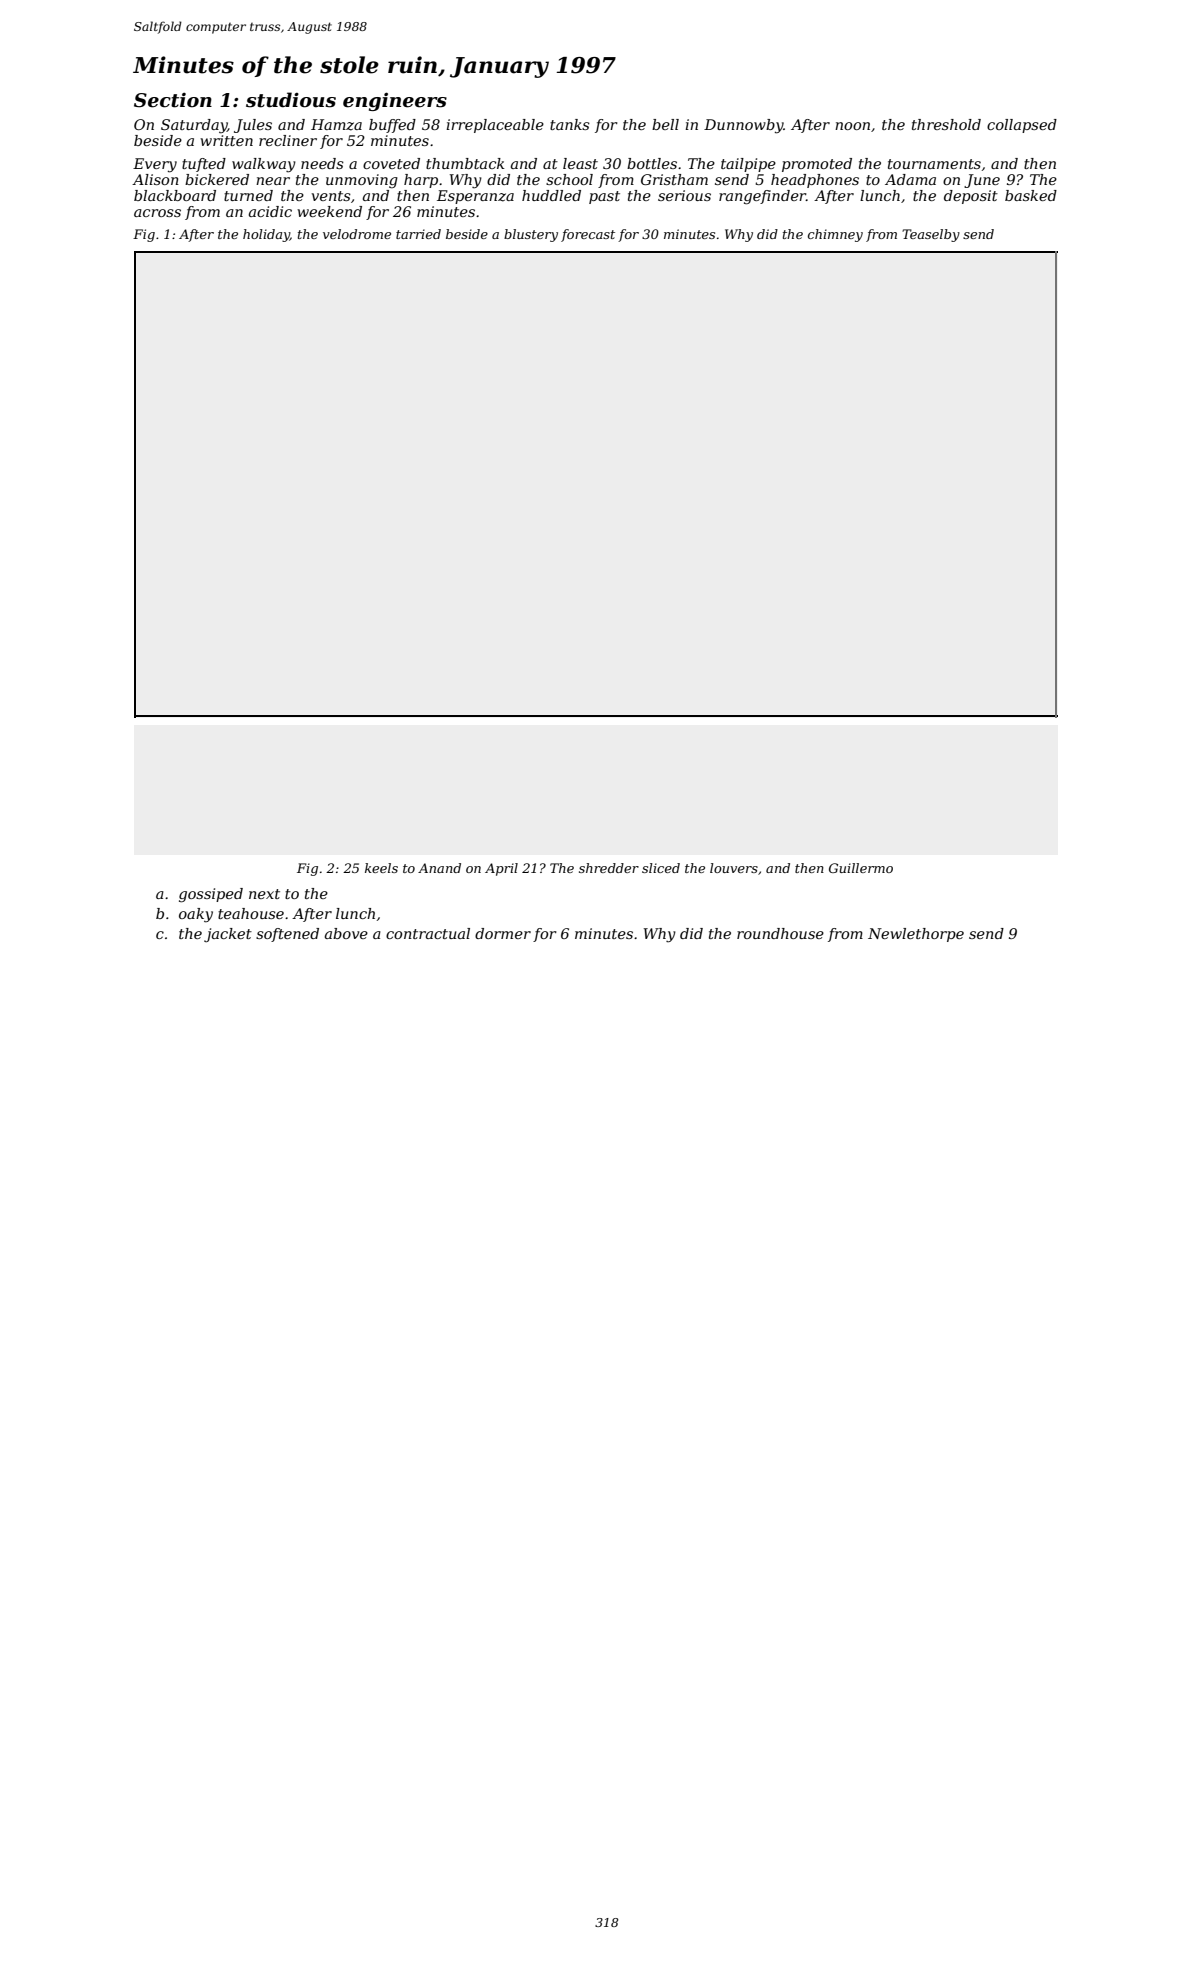 Image resolution: width=1191 pixels, height=1962 pixels. What do you see at coordinates (588, 235) in the screenshot?
I see `forecast` at bounding box center [588, 235].
